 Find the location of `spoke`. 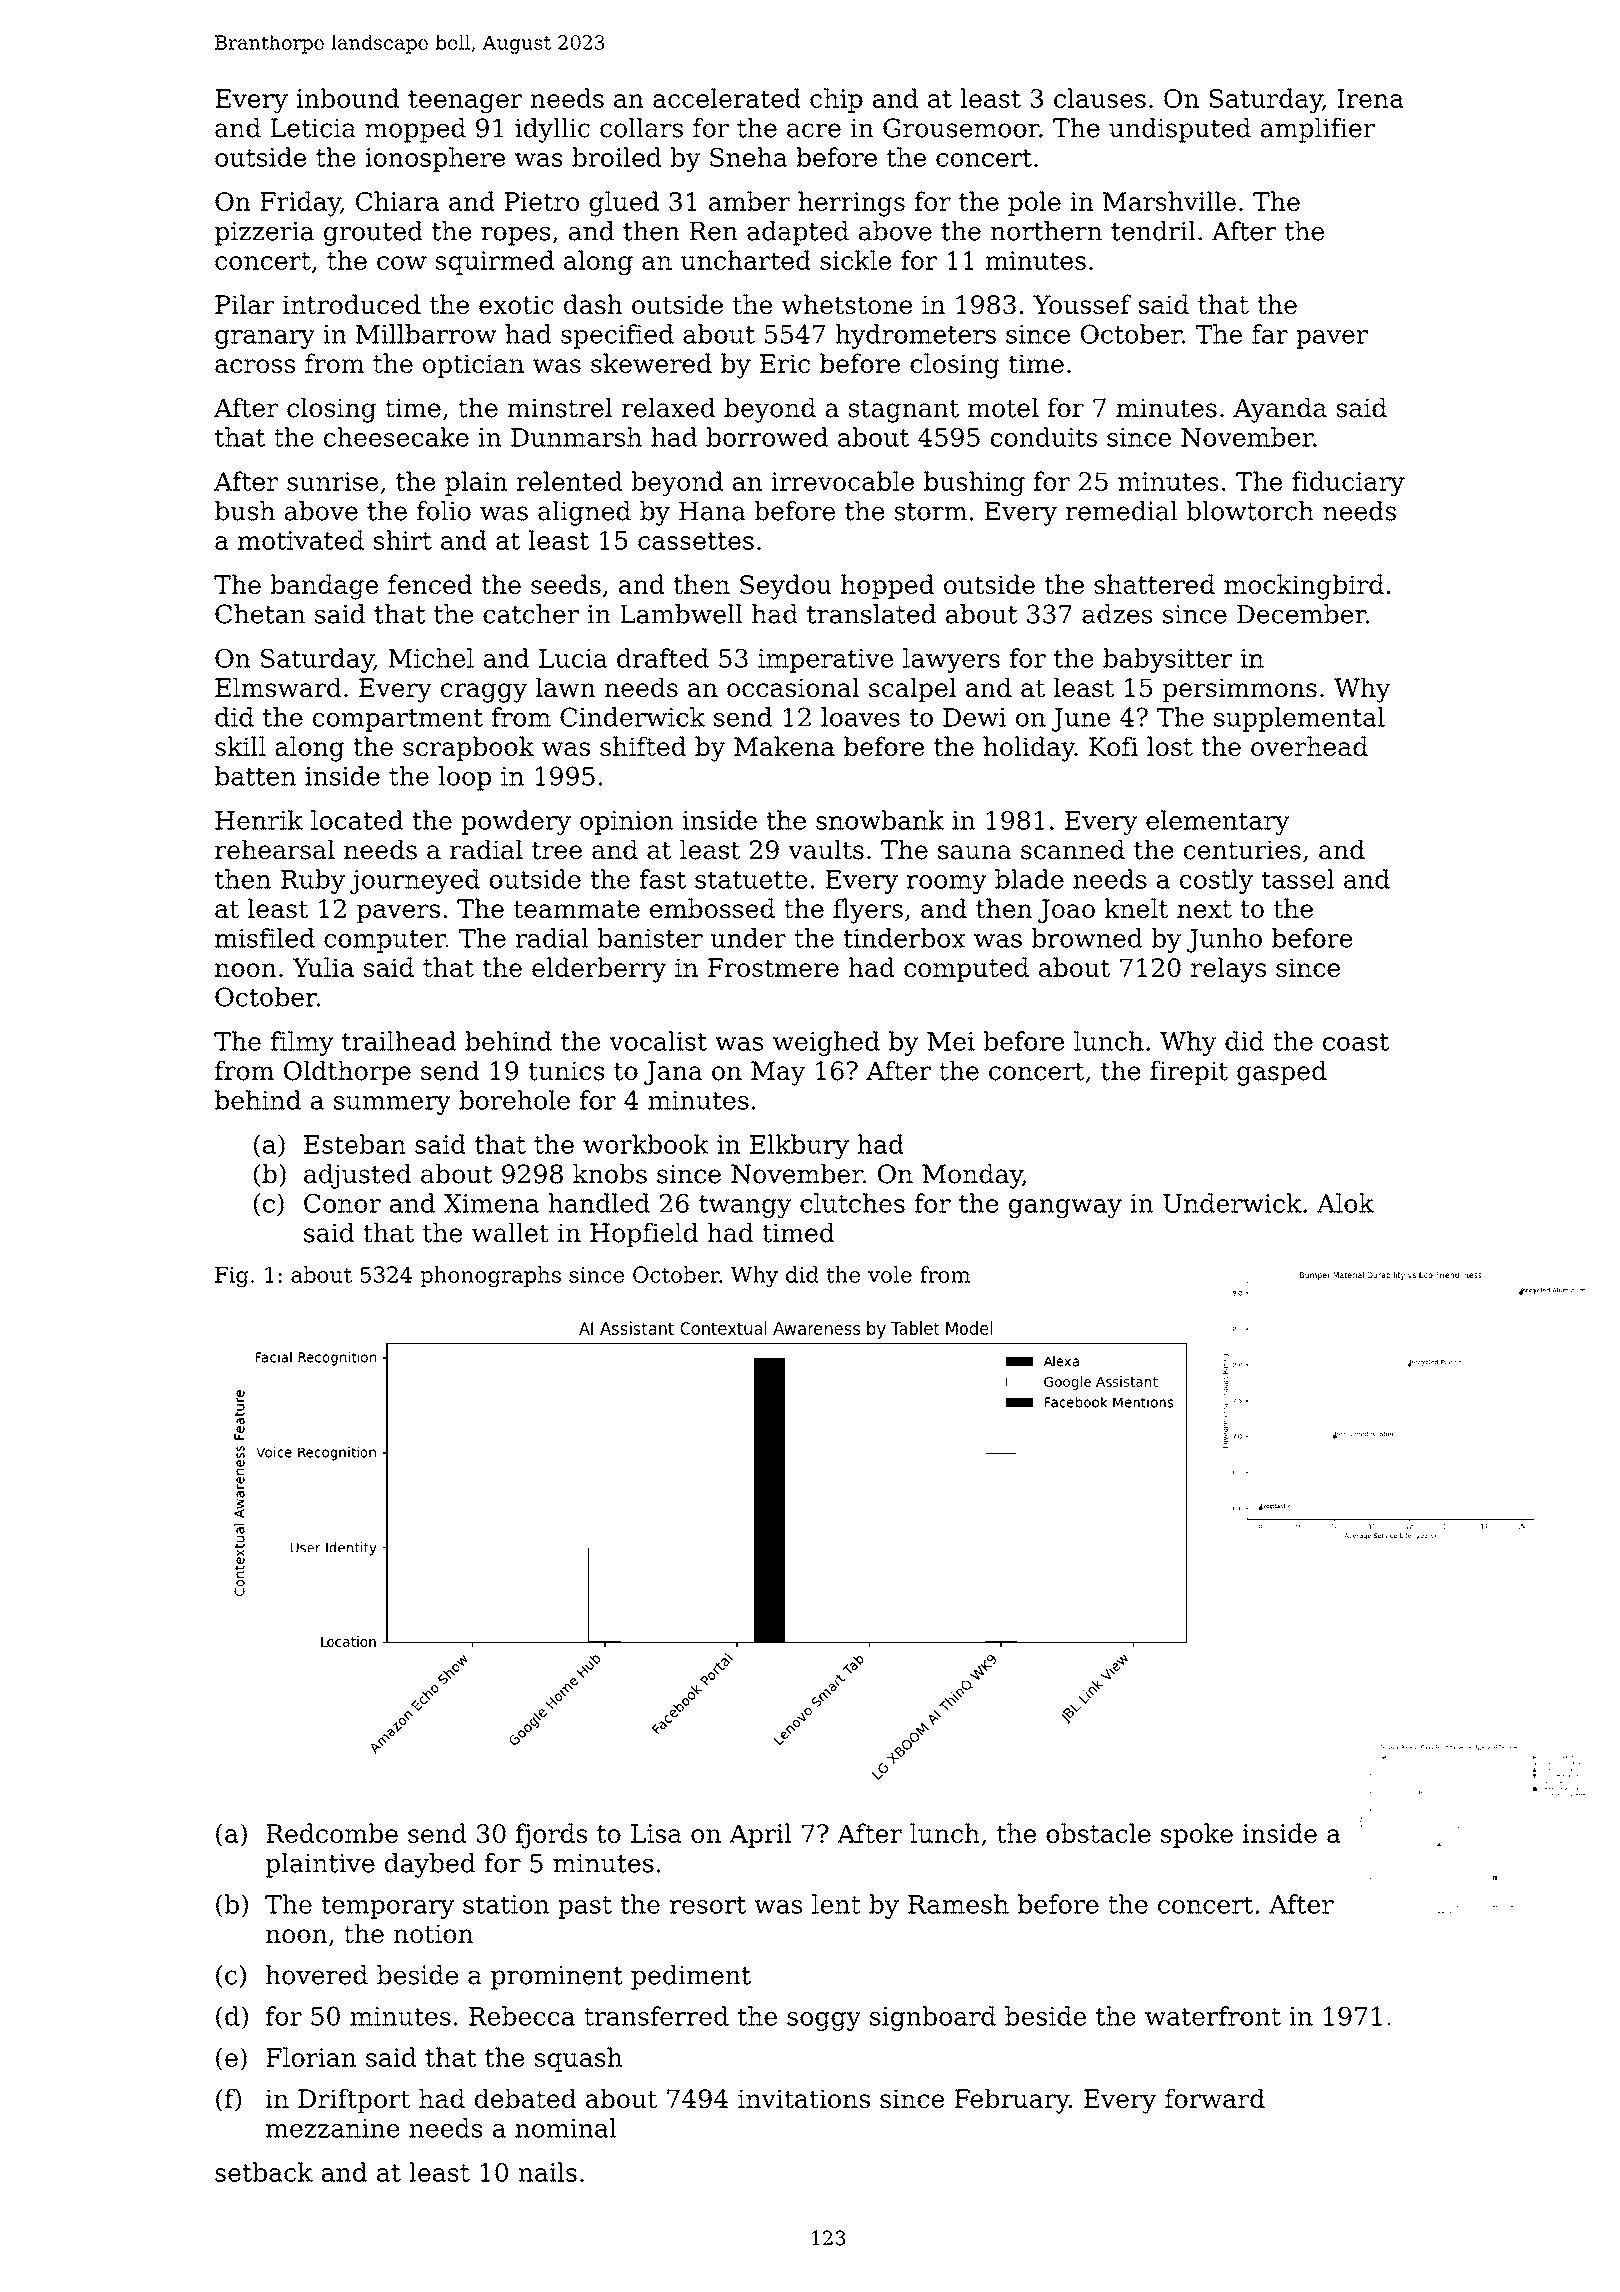

spoke is located at coordinates (1197, 1835).
